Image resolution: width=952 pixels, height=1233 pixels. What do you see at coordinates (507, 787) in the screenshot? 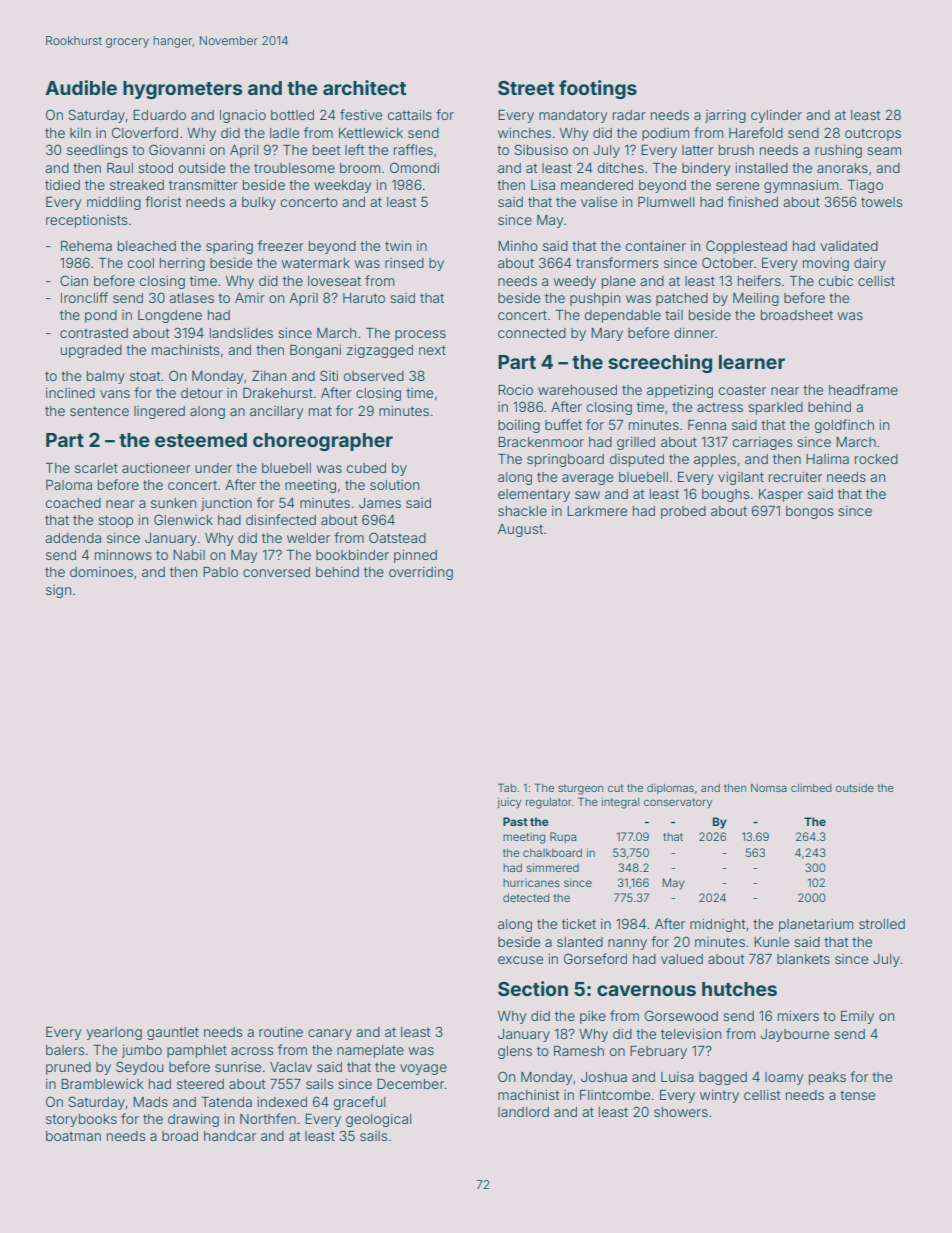
I see `Tab` at bounding box center [507, 787].
